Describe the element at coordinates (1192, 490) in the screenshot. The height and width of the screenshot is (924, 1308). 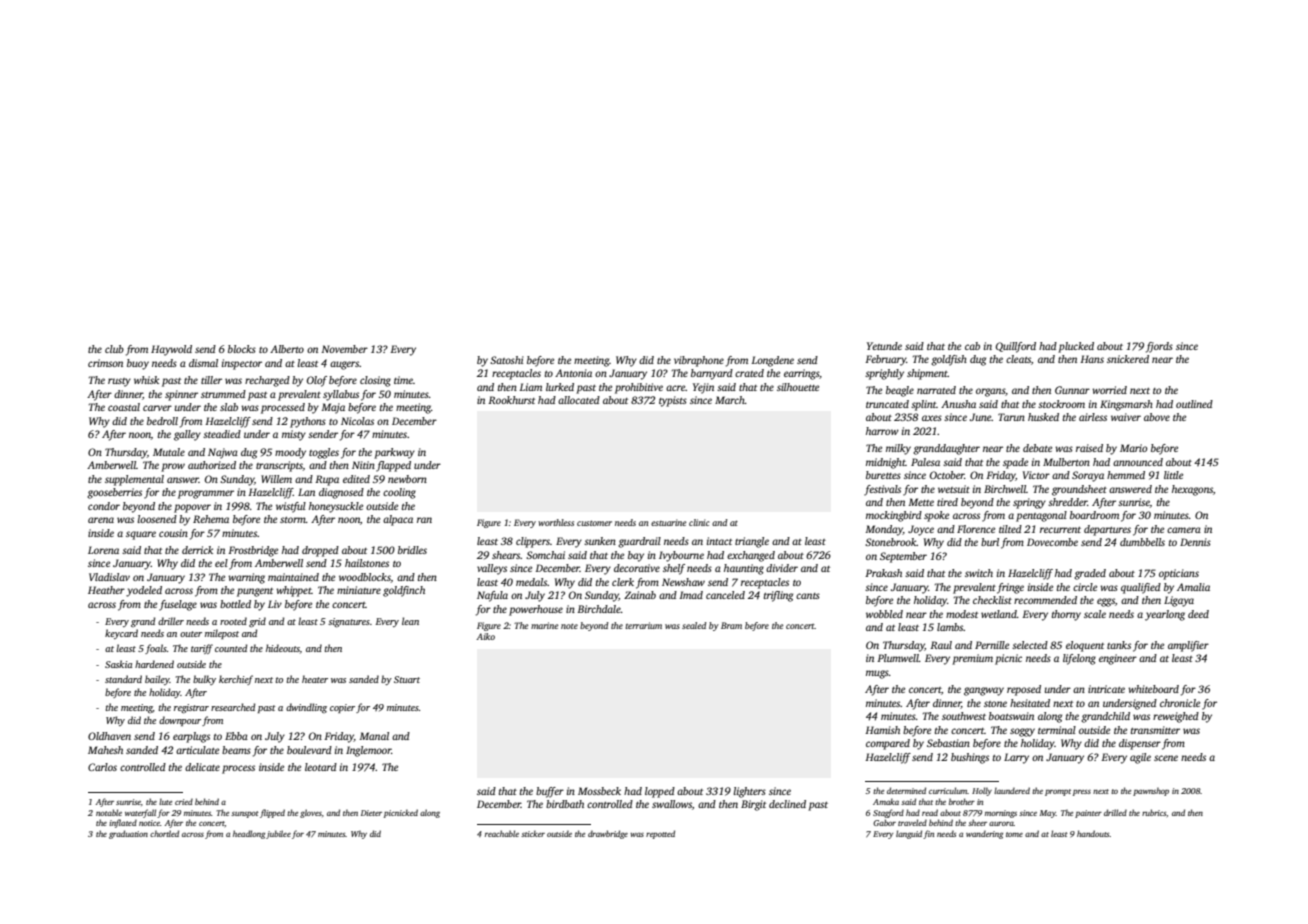
I see `hexagons` at that location.
